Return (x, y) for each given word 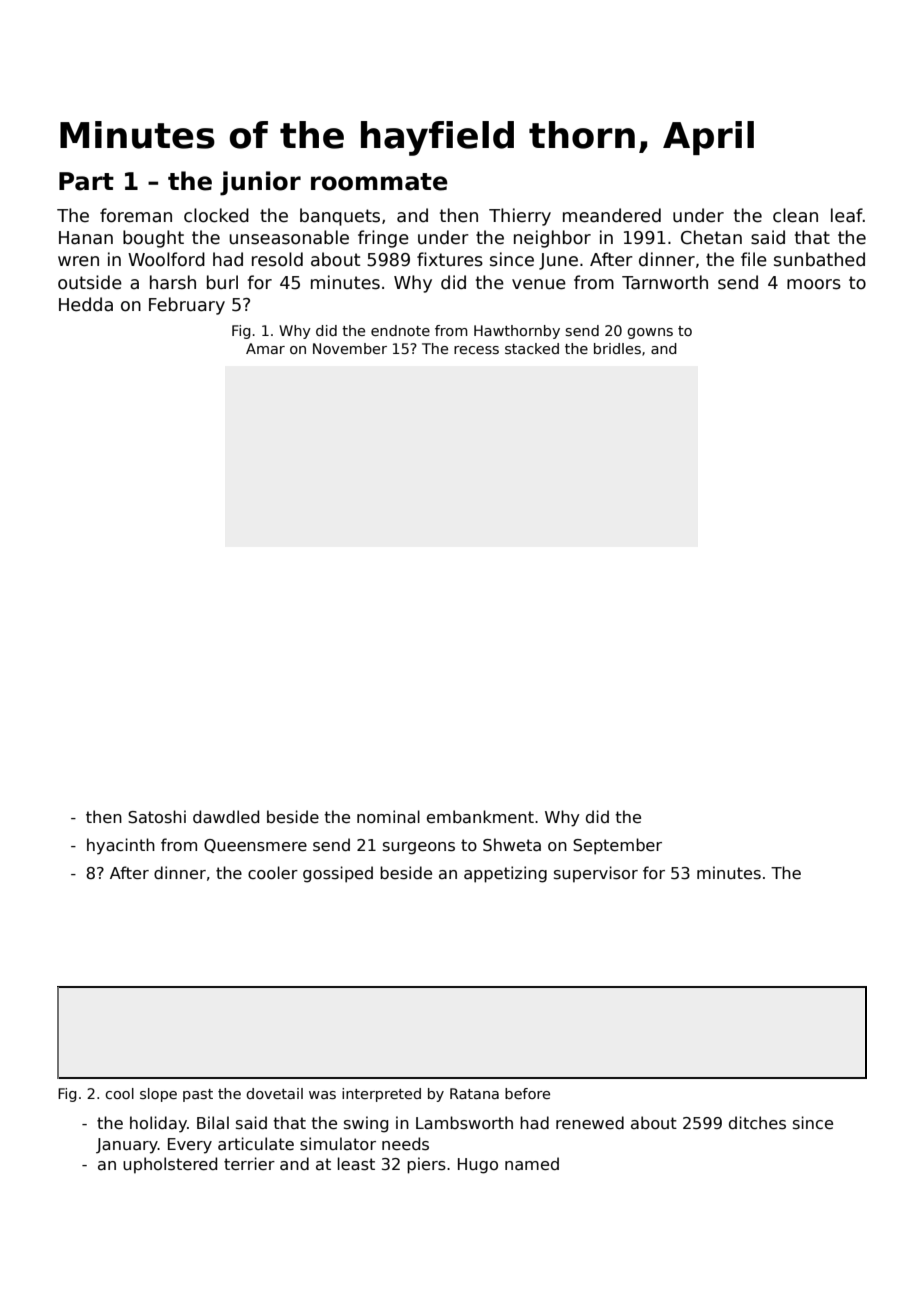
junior (260, 183)
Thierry (520, 217)
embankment (480, 816)
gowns (650, 333)
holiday (158, 1124)
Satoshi (157, 817)
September (617, 846)
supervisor (596, 874)
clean (795, 215)
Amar (265, 348)
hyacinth (121, 846)
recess (476, 350)
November (350, 348)
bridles (617, 348)
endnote (400, 330)
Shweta (512, 845)
